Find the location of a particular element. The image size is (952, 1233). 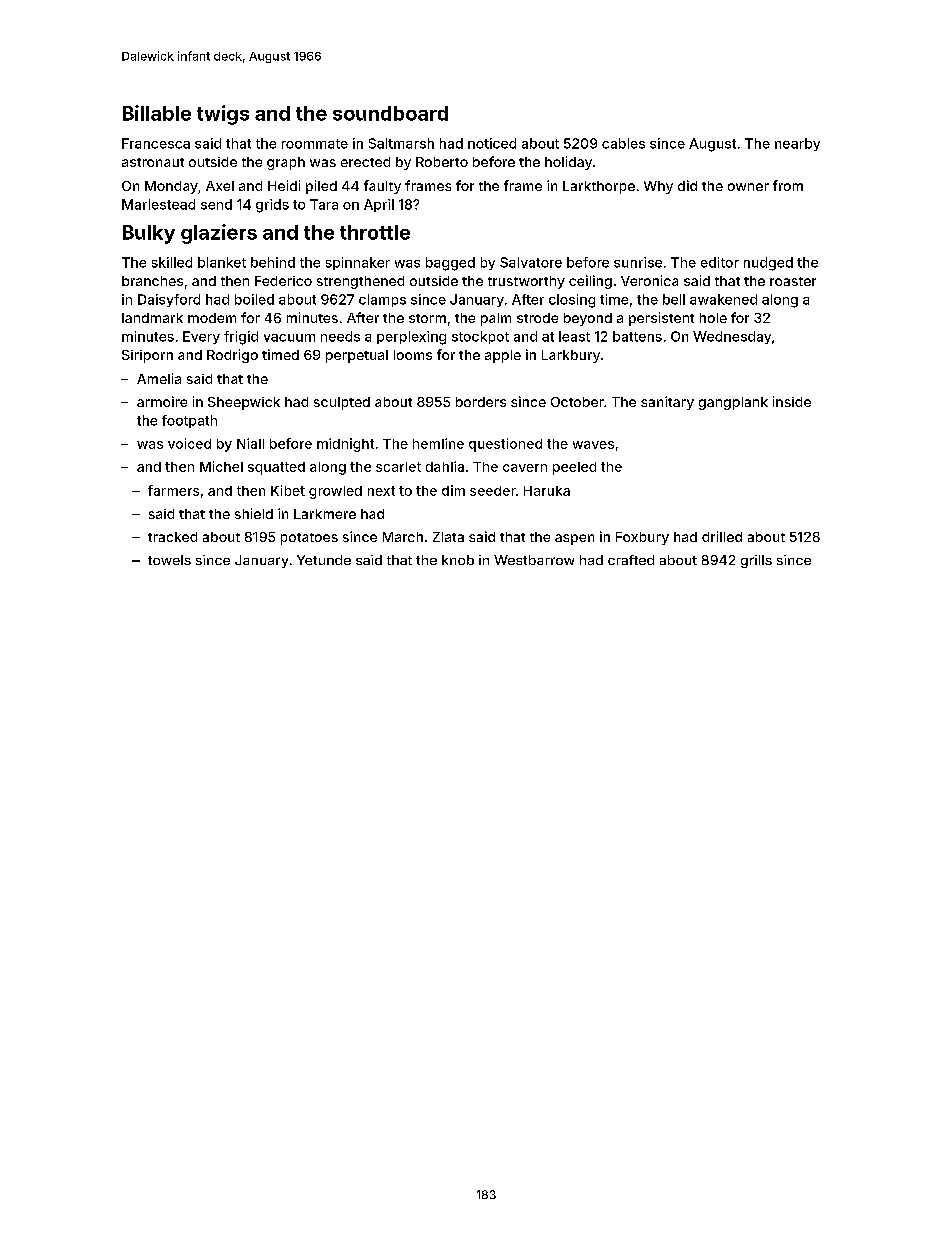

nearby is located at coordinates (797, 144).
